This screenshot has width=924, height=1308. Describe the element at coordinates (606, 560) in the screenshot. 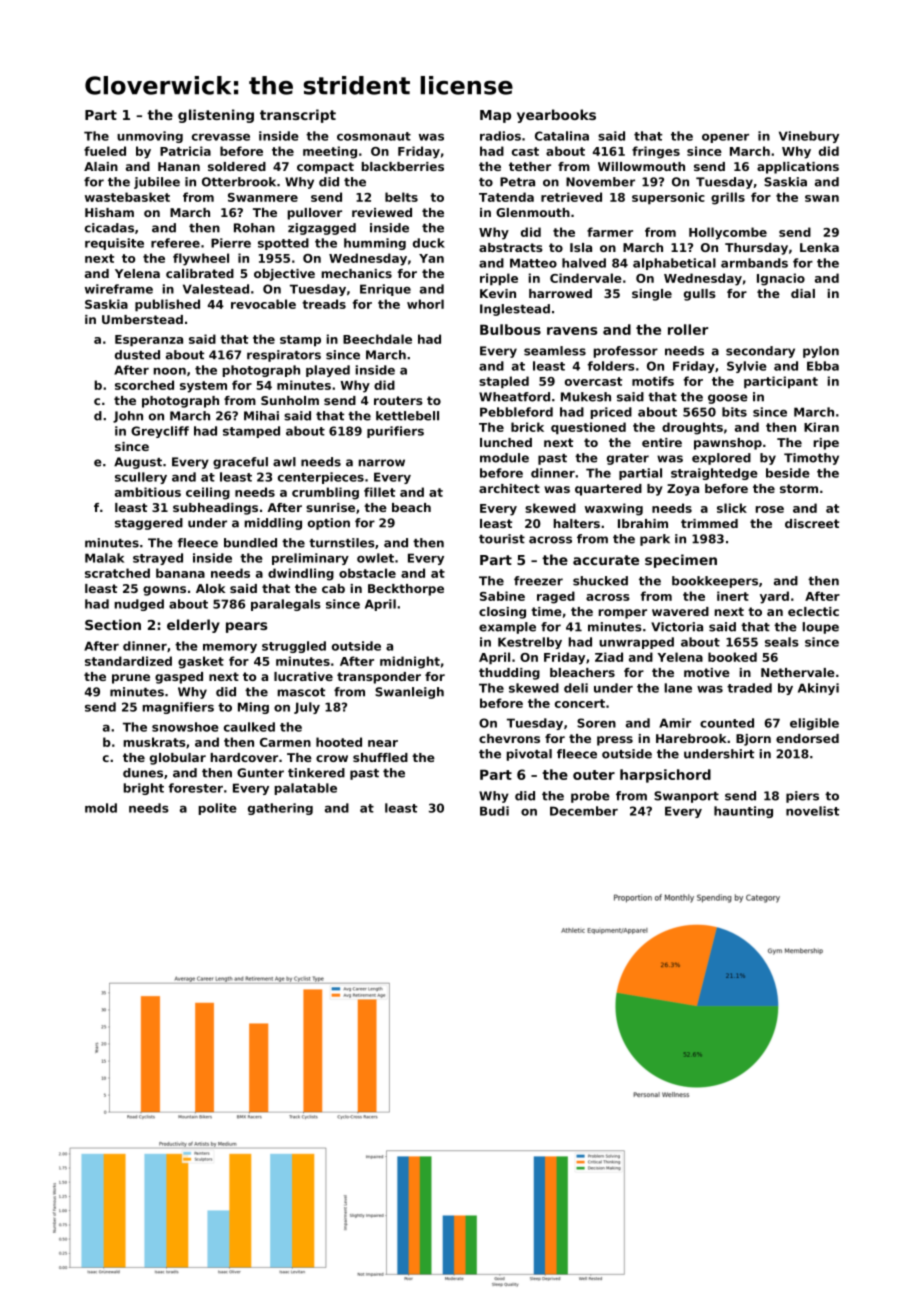

I see `accurate` at that location.
